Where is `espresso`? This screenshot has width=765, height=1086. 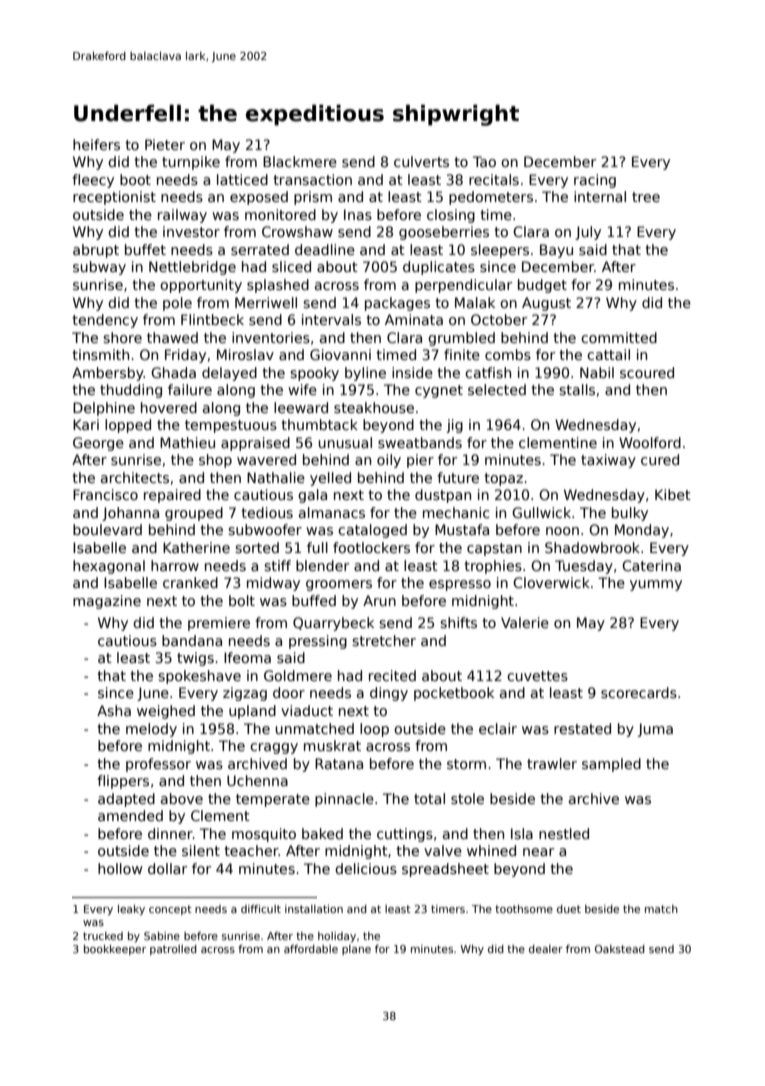 espresso is located at coordinates (460, 585).
